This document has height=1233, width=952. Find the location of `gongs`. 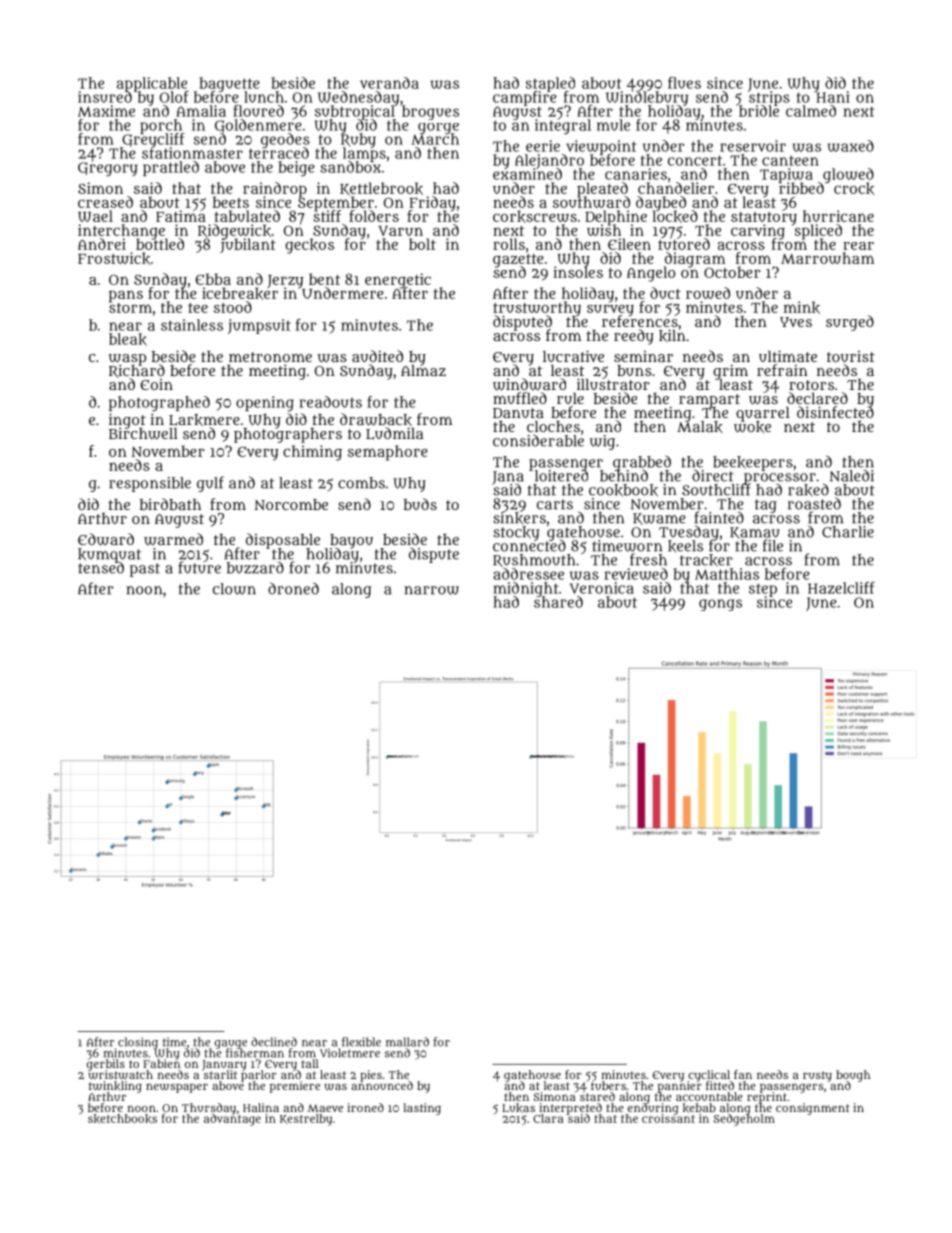

gongs is located at coordinates (720, 605).
